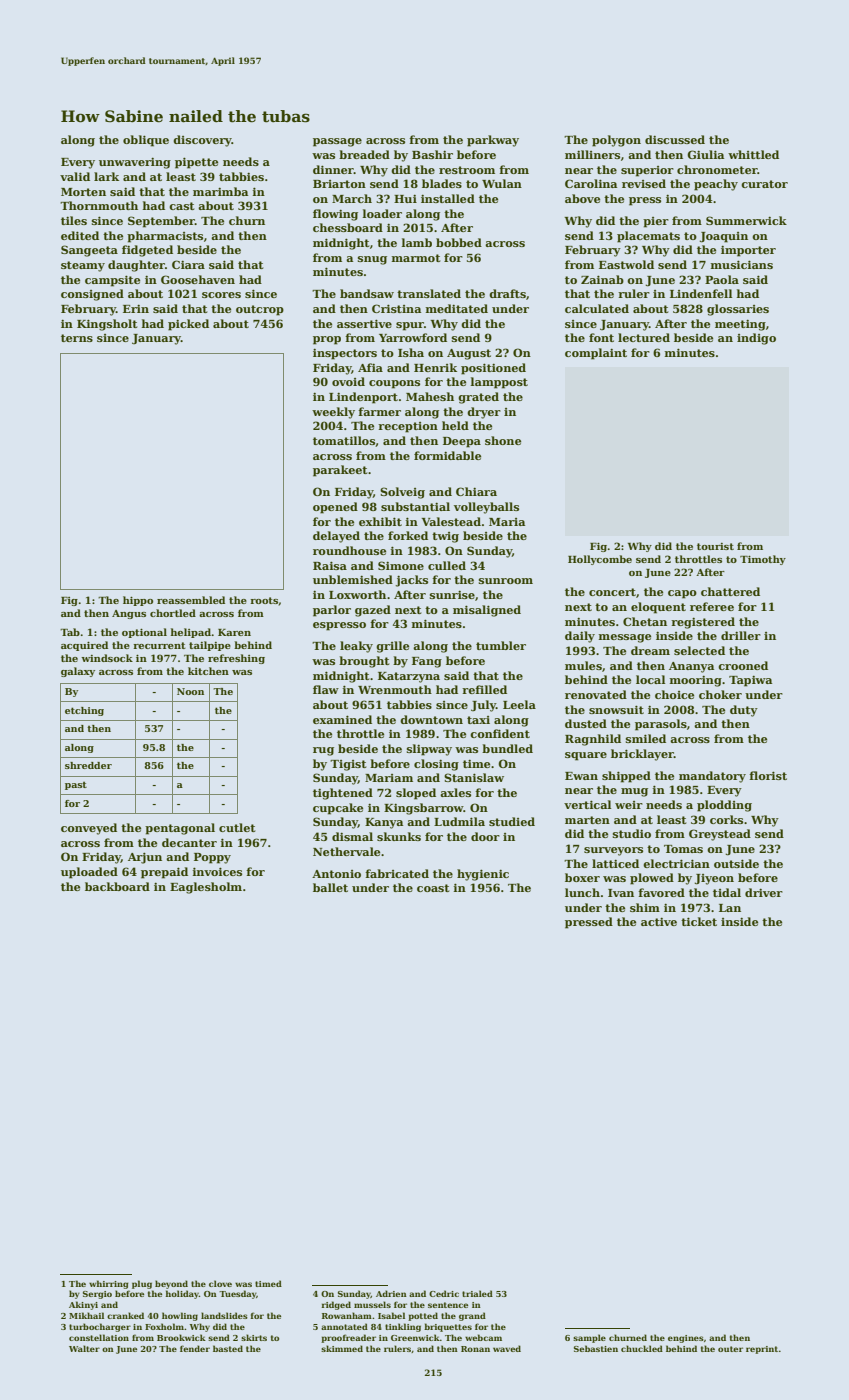  What do you see at coordinates (146, 141) in the screenshot?
I see `oblique` at bounding box center [146, 141].
